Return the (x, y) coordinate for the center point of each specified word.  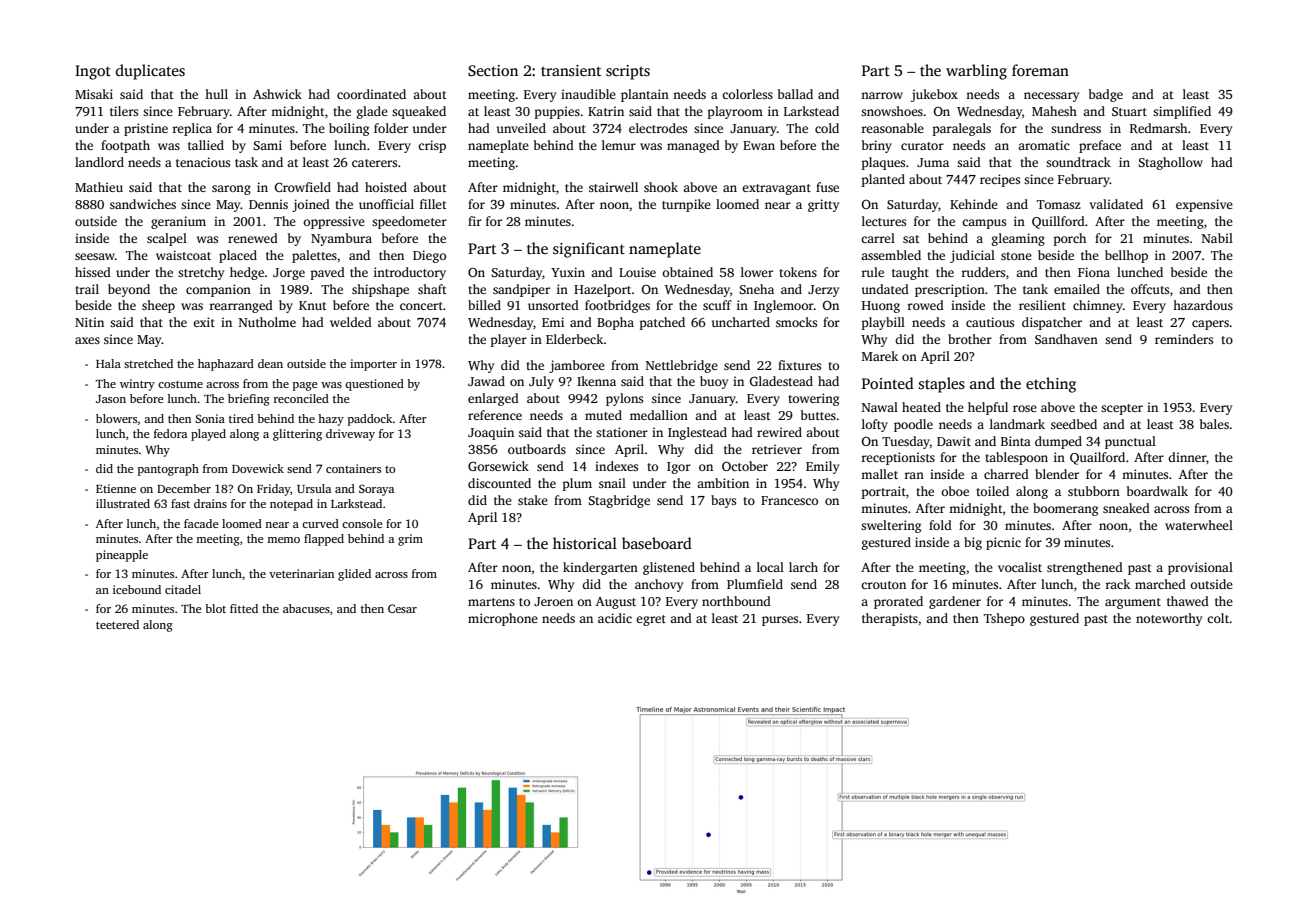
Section (493, 71)
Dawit (954, 441)
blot (215, 608)
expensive (1204, 205)
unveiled (521, 128)
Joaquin (491, 433)
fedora (170, 433)
